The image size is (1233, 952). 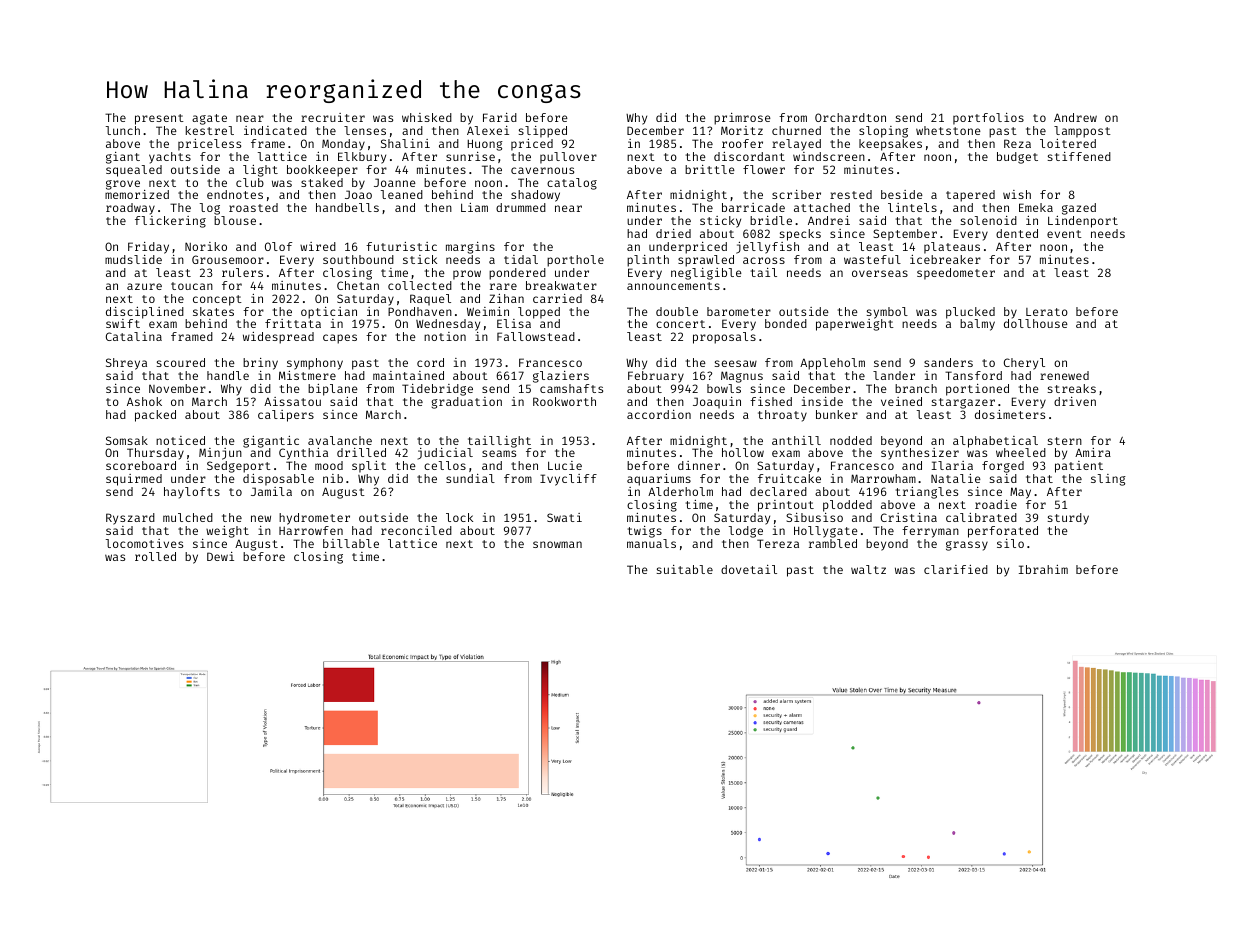 What do you see at coordinates (126, 364) in the page?
I see `Shreya` at bounding box center [126, 364].
